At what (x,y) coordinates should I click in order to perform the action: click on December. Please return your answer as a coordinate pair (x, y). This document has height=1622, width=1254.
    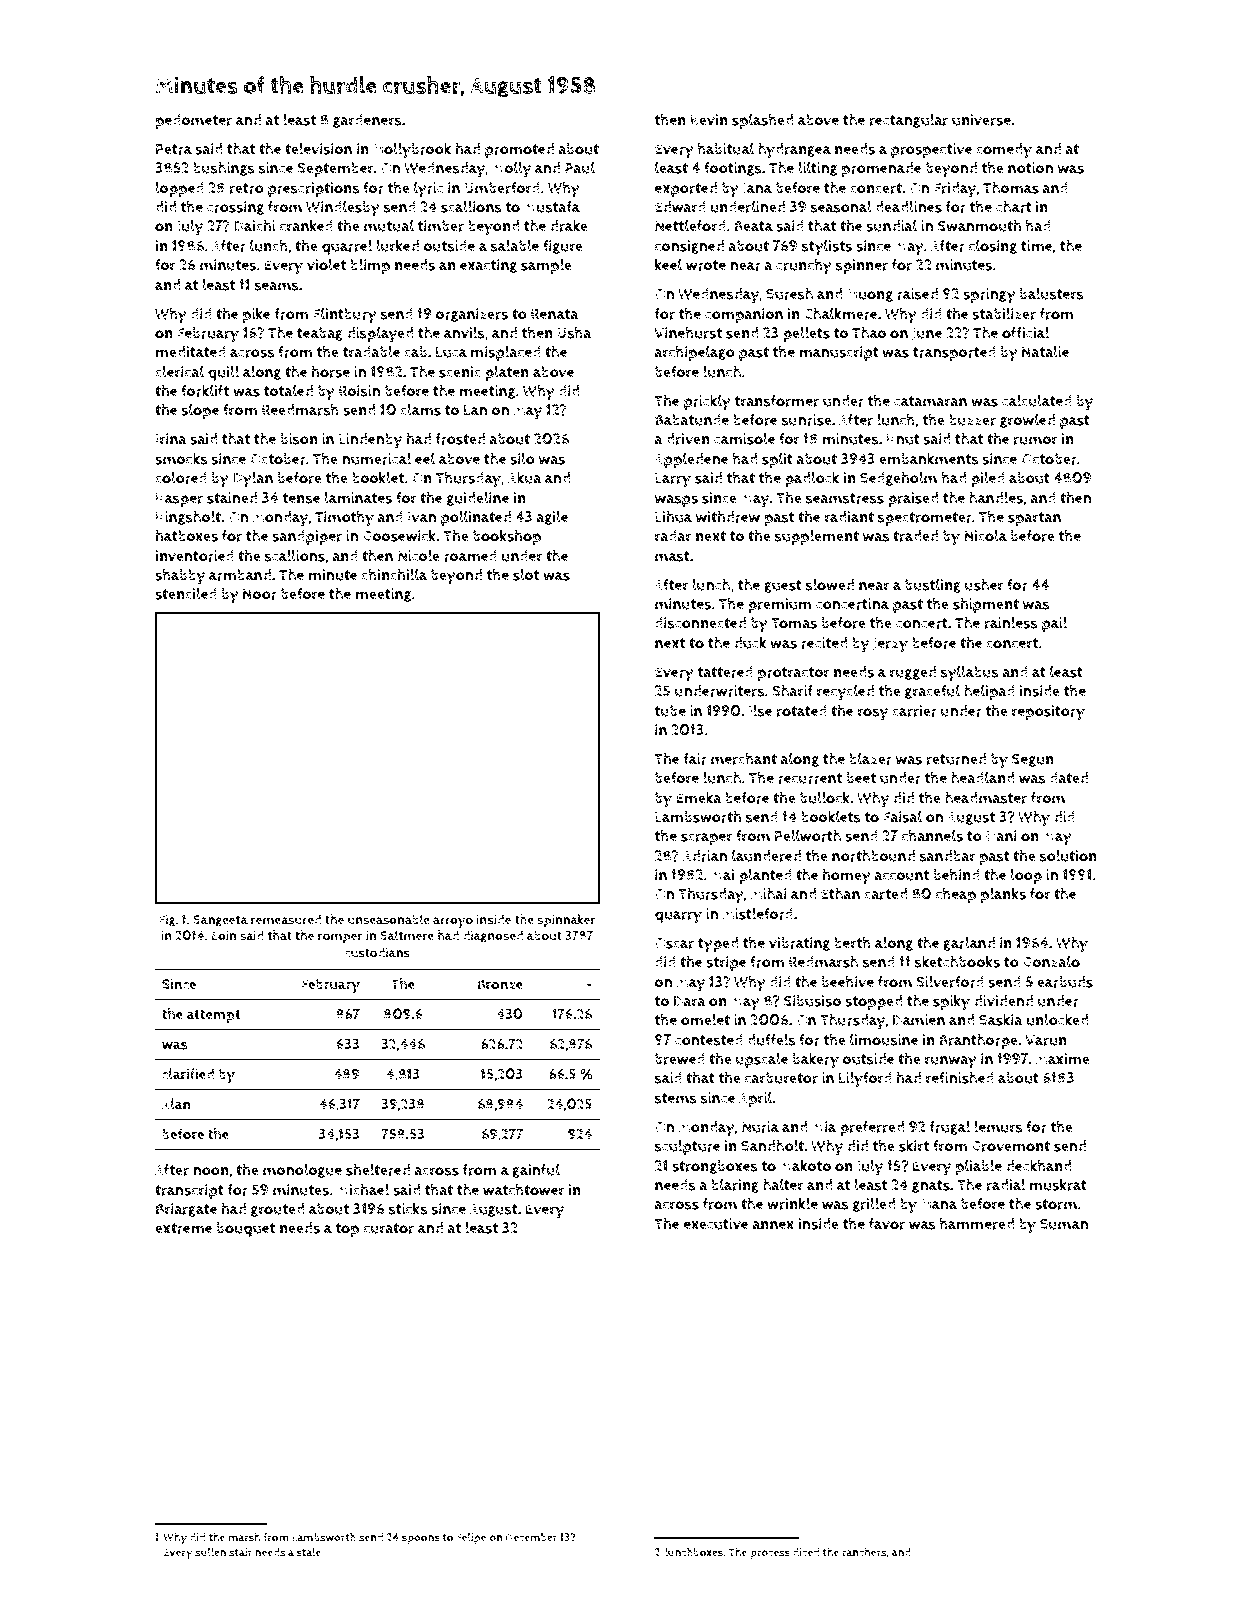
    Looking at the image, I should click on (531, 1537).
